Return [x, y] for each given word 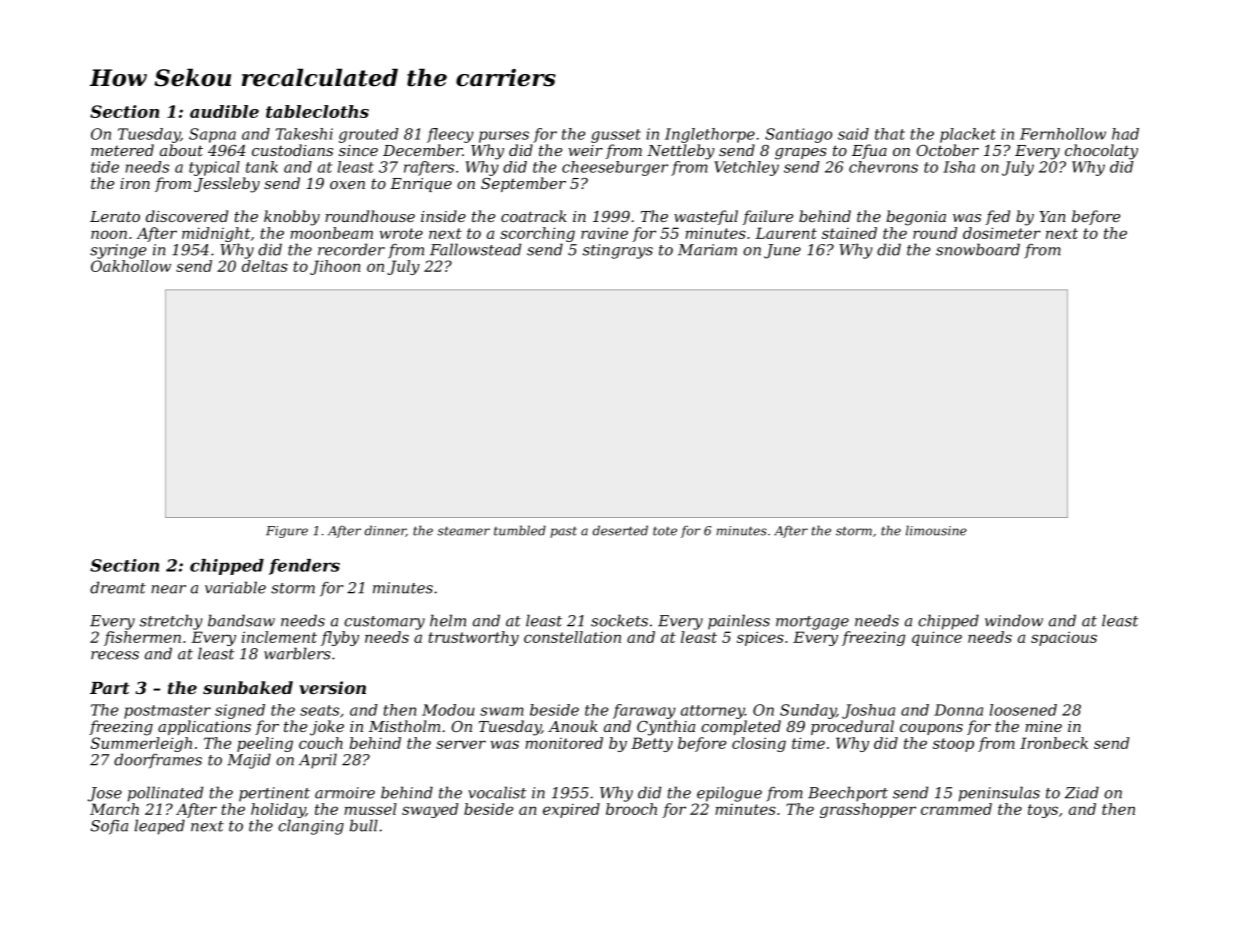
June [782, 251]
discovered [187, 216]
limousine [936, 530]
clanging [311, 827]
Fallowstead [475, 249]
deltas [265, 266]
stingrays [618, 251]
